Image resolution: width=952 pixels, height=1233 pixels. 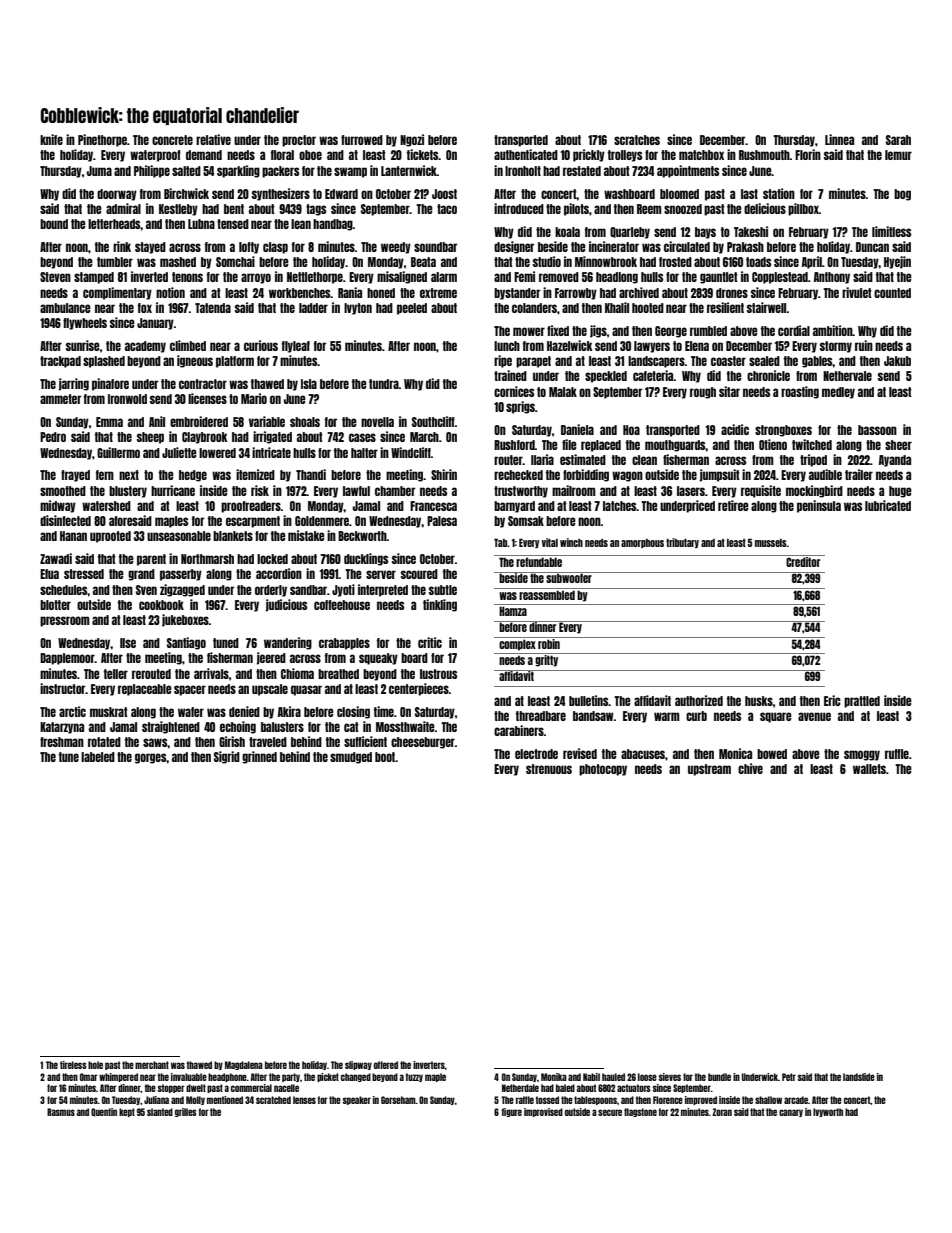 I want to click on grinned, so click(x=259, y=757).
